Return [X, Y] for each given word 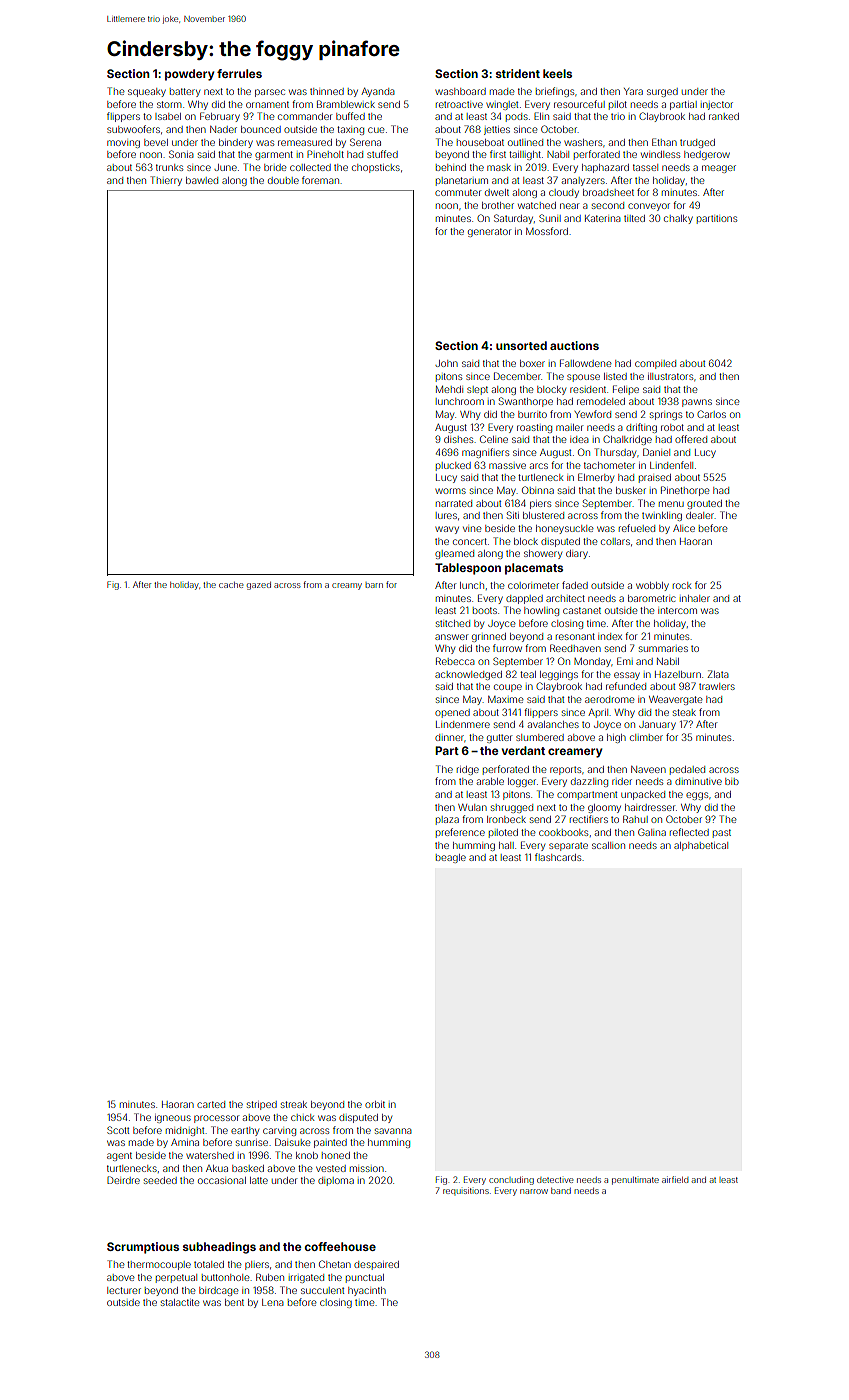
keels [557, 73]
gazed [259, 586]
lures [446, 515]
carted [211, 1104]
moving [123, 144]
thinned [327, 91]
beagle [451, 858]
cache [231, 585]
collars [615, 541]
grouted [704, 504]
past [722, 833]
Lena [272, 1302]
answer [451, 637]
